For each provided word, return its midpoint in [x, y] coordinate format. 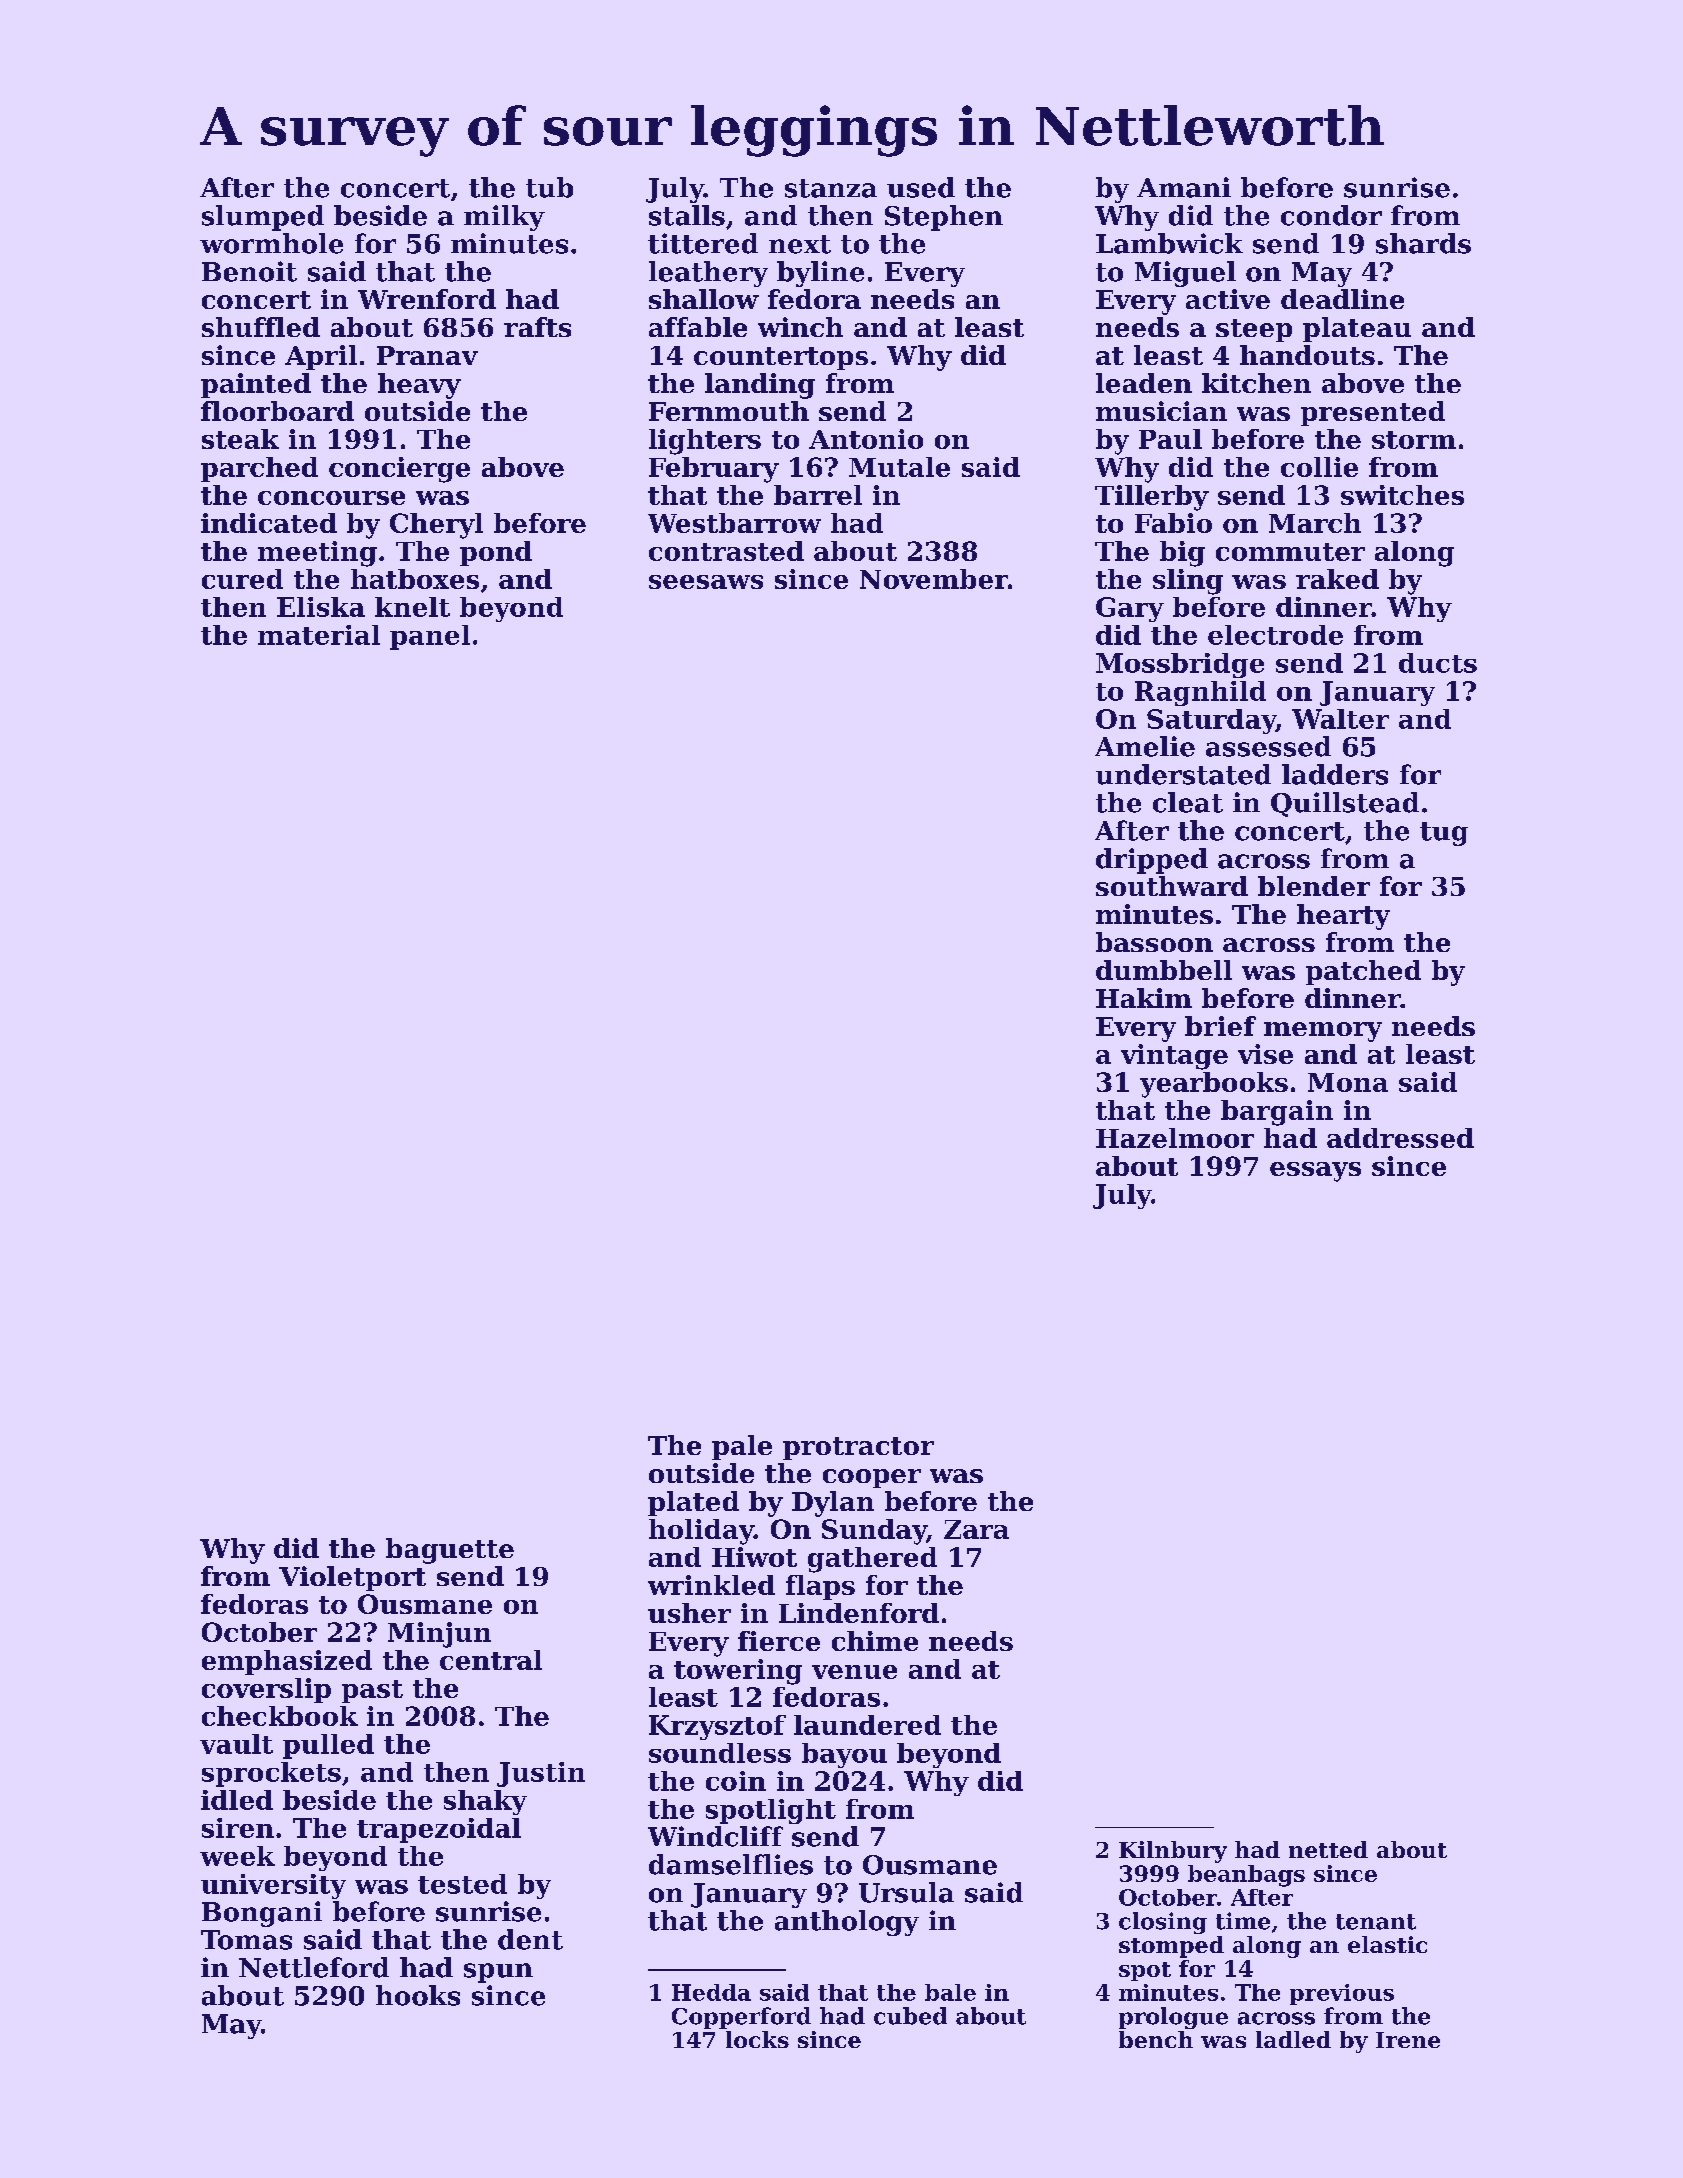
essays [1315, 1172]
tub [549, 187]
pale [742, 1447]
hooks [418, 1995]
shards [1423, 243]
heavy [419, 386]
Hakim [1144, 998]
